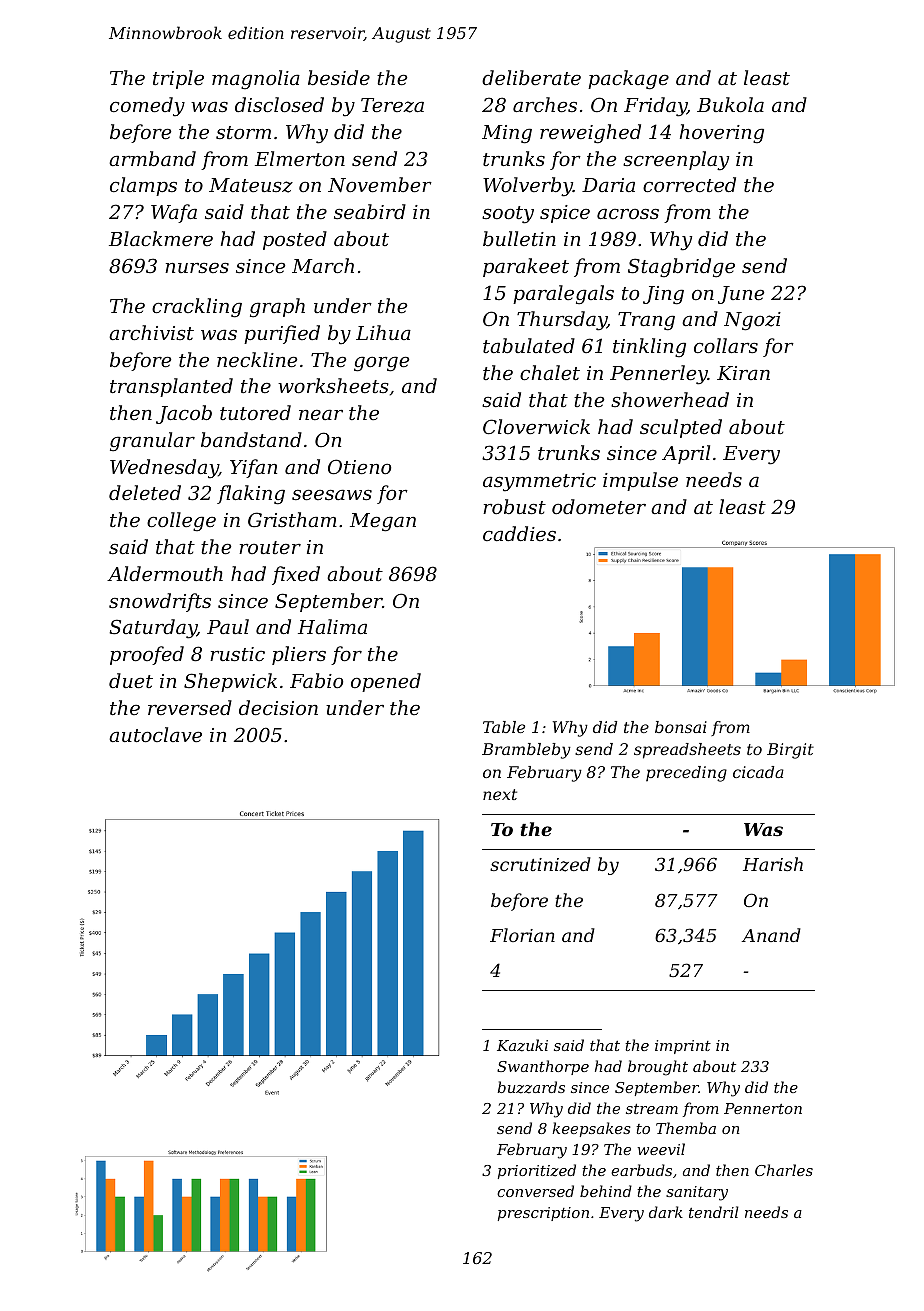 The image size is (924, 1311). I want to click on dark, so click(666, 1212).
